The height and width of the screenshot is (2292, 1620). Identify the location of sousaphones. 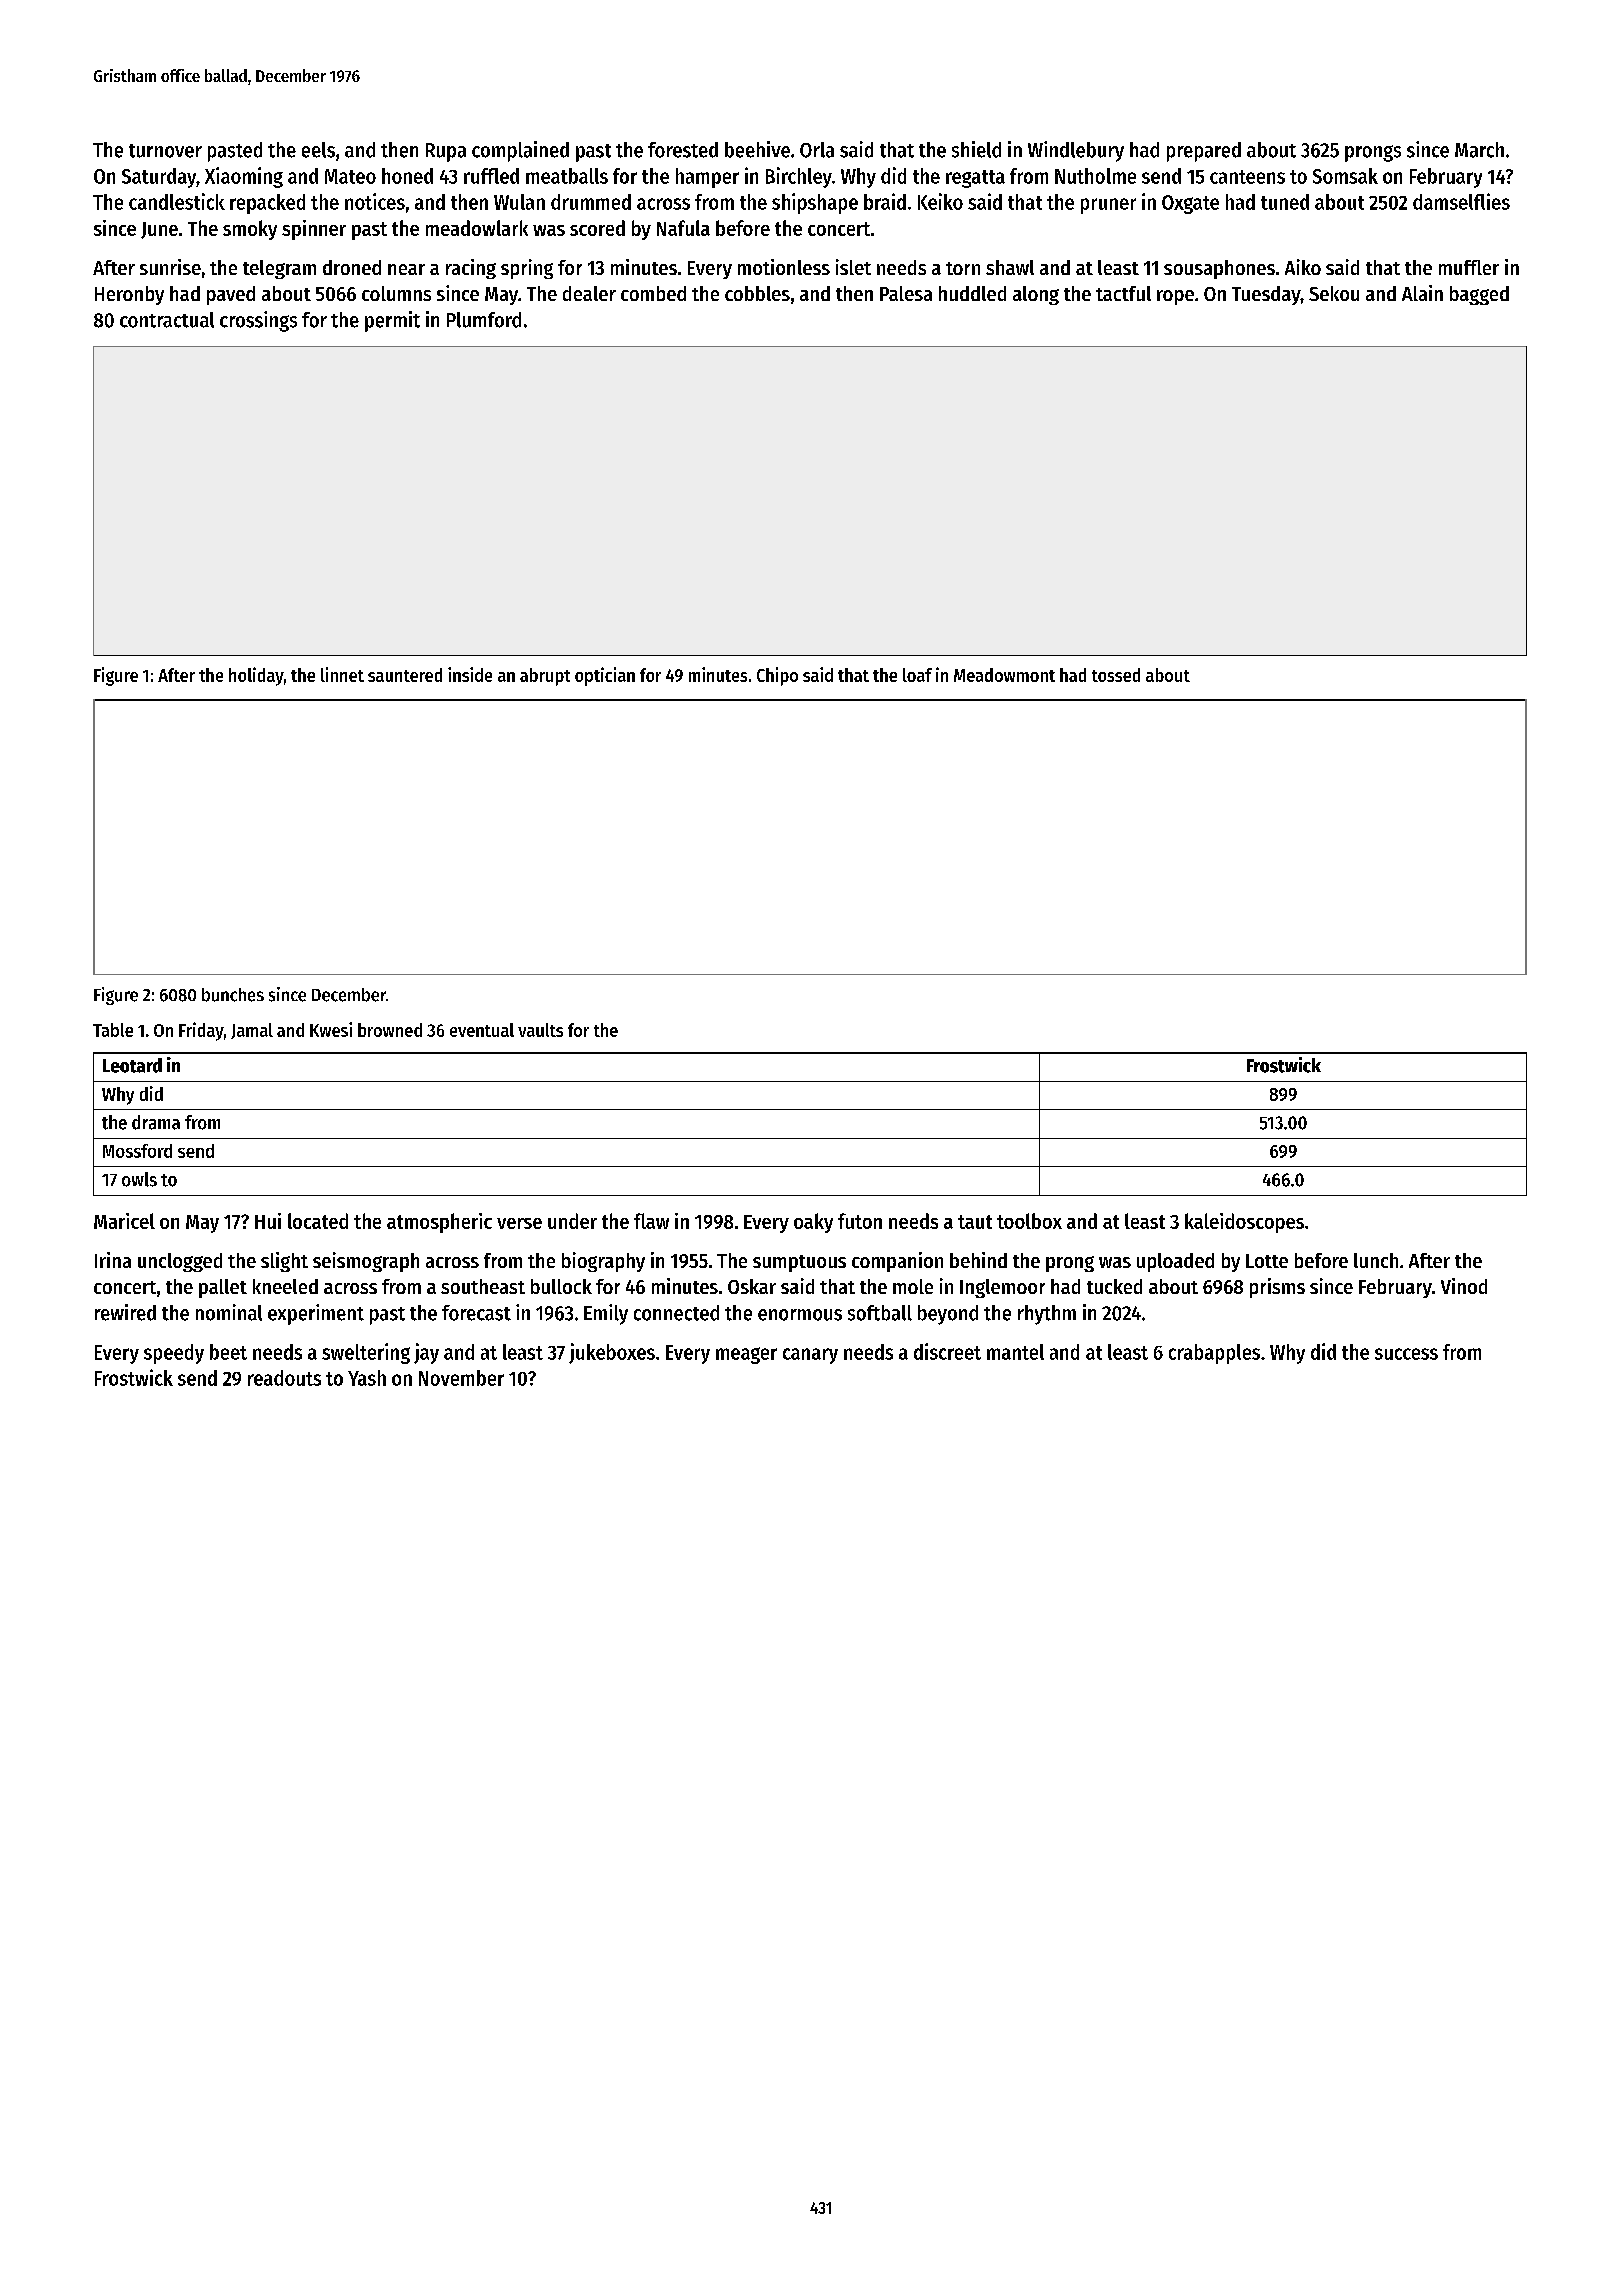
(1219, 269).
